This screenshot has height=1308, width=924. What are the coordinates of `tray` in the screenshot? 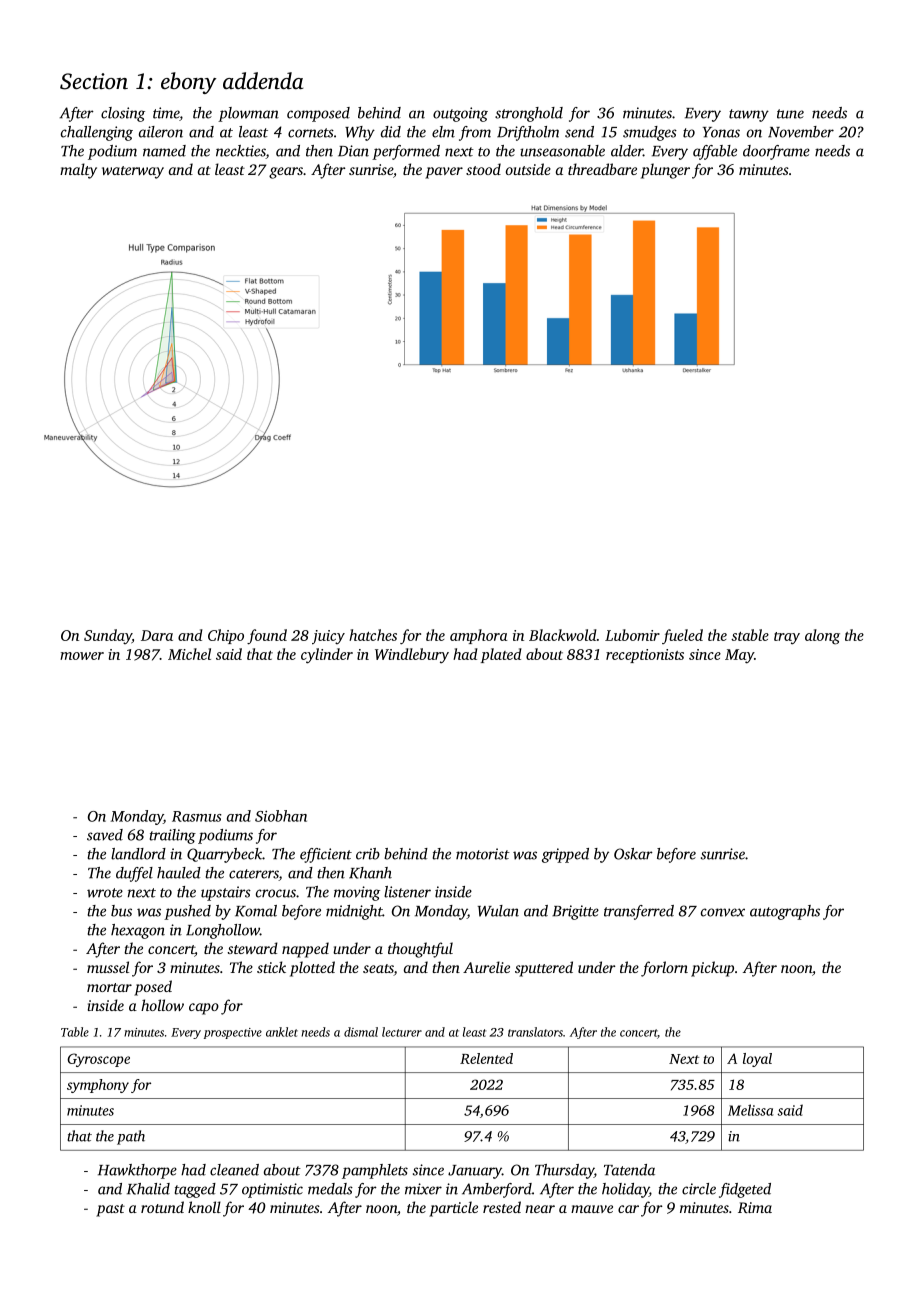 It's located at (787, 638).
